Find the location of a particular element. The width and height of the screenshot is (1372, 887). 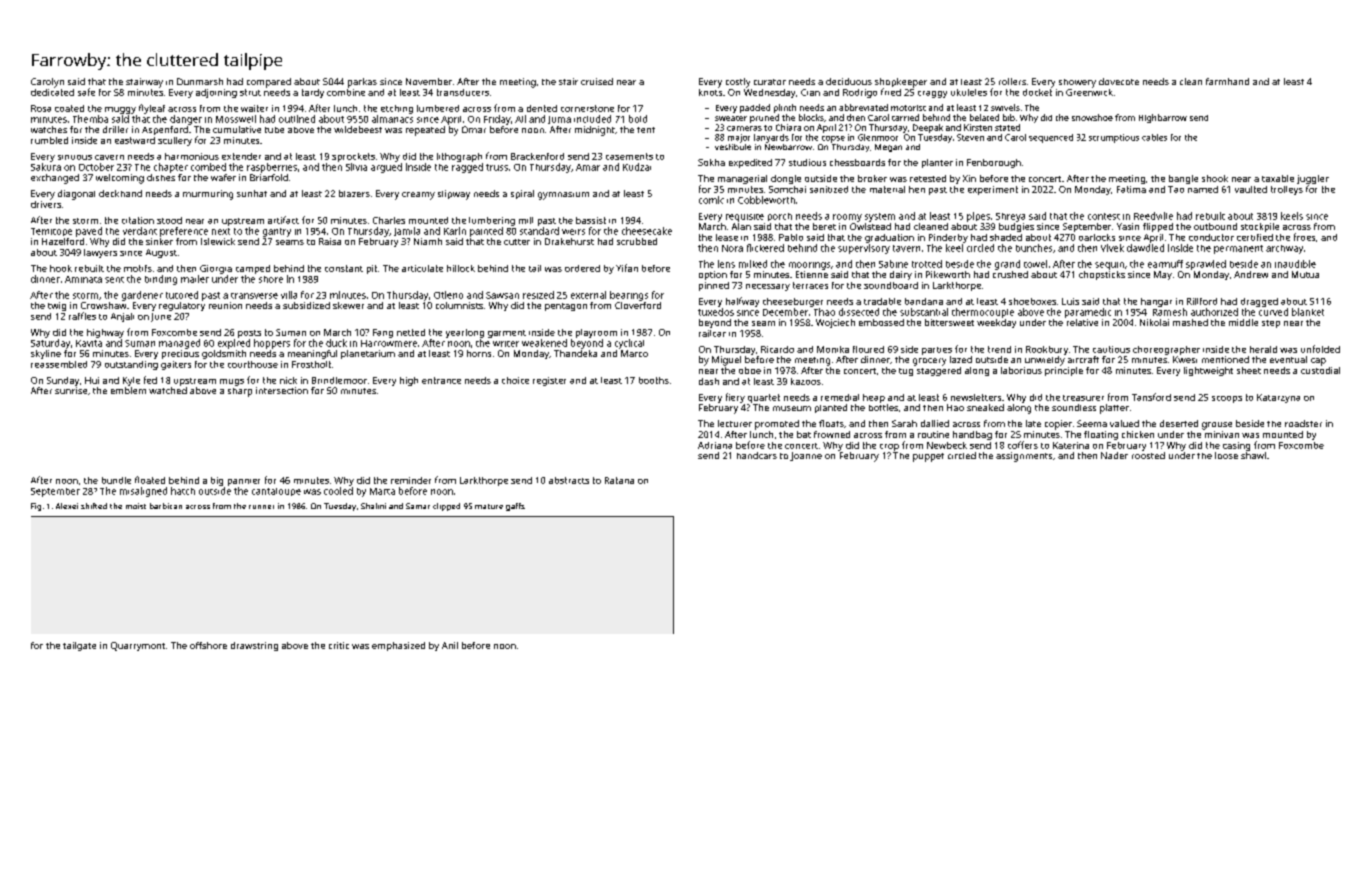

emphasized is located at coordinates (398, 646).
